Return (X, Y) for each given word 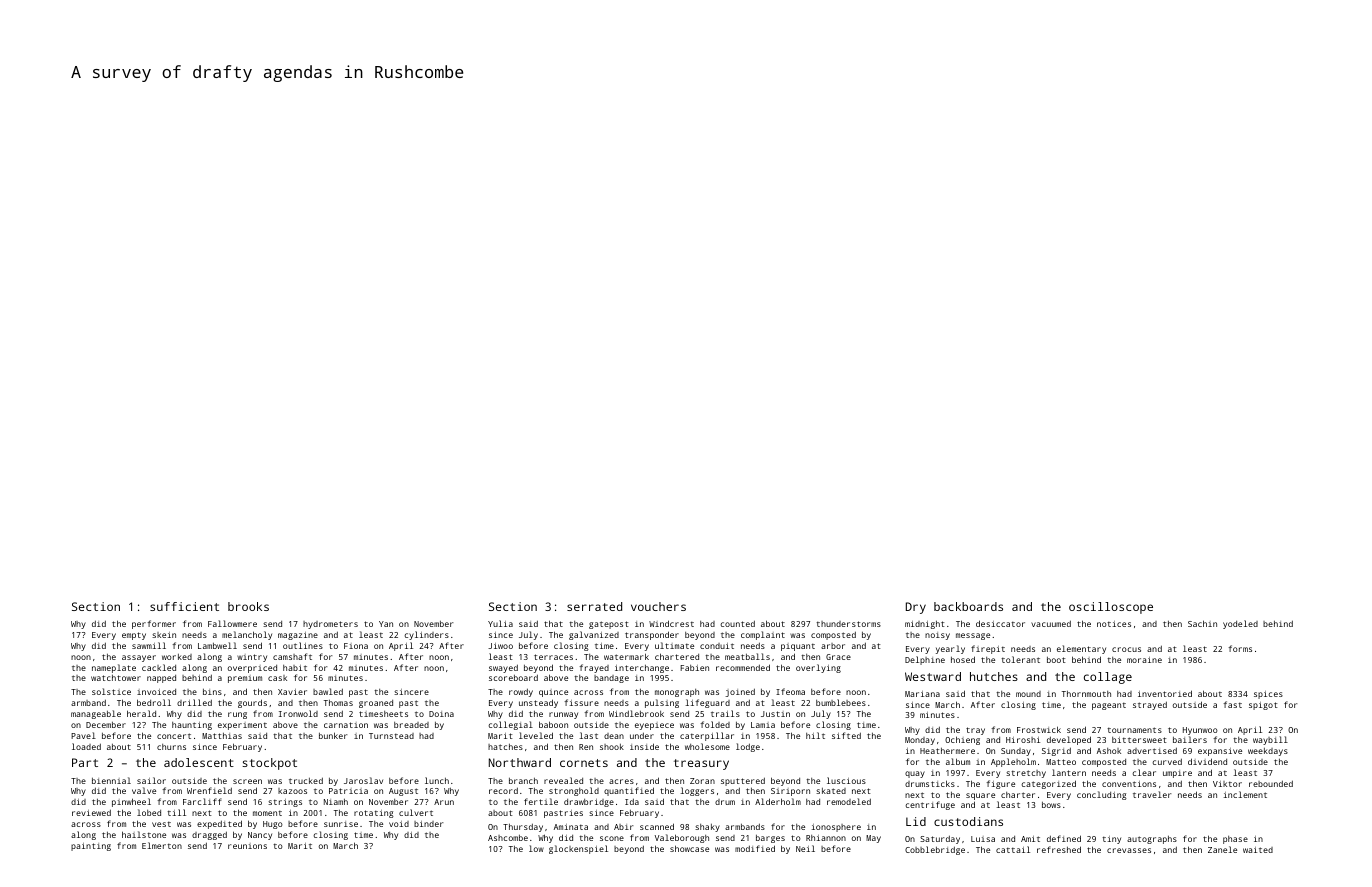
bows (1051, 805)
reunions (247, 846)
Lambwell (217, 645)
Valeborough (682, 838)
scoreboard (513, 678)
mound (1028, 694)
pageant (1109, 706)
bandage (611, 679)
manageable (96, 714)
